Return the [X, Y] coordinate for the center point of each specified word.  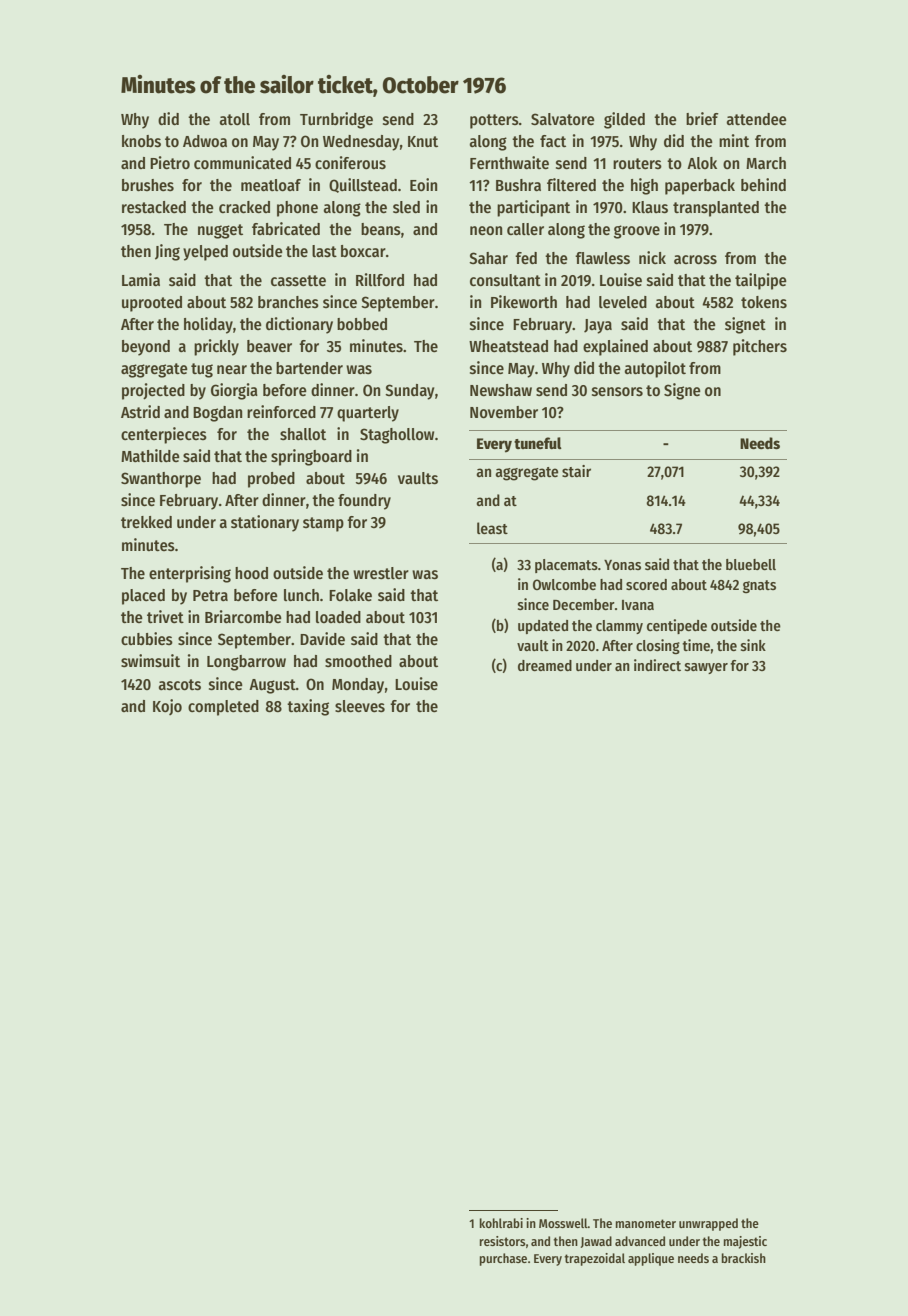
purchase [503, 1259]
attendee [756, 119]
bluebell [751, 564]
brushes [148, 185]
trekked [146, 522]
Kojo [167, 707]
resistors [502, 1241]
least [492, 528]
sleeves [360, 706]
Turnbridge [336, 120]
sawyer [706, 668]
